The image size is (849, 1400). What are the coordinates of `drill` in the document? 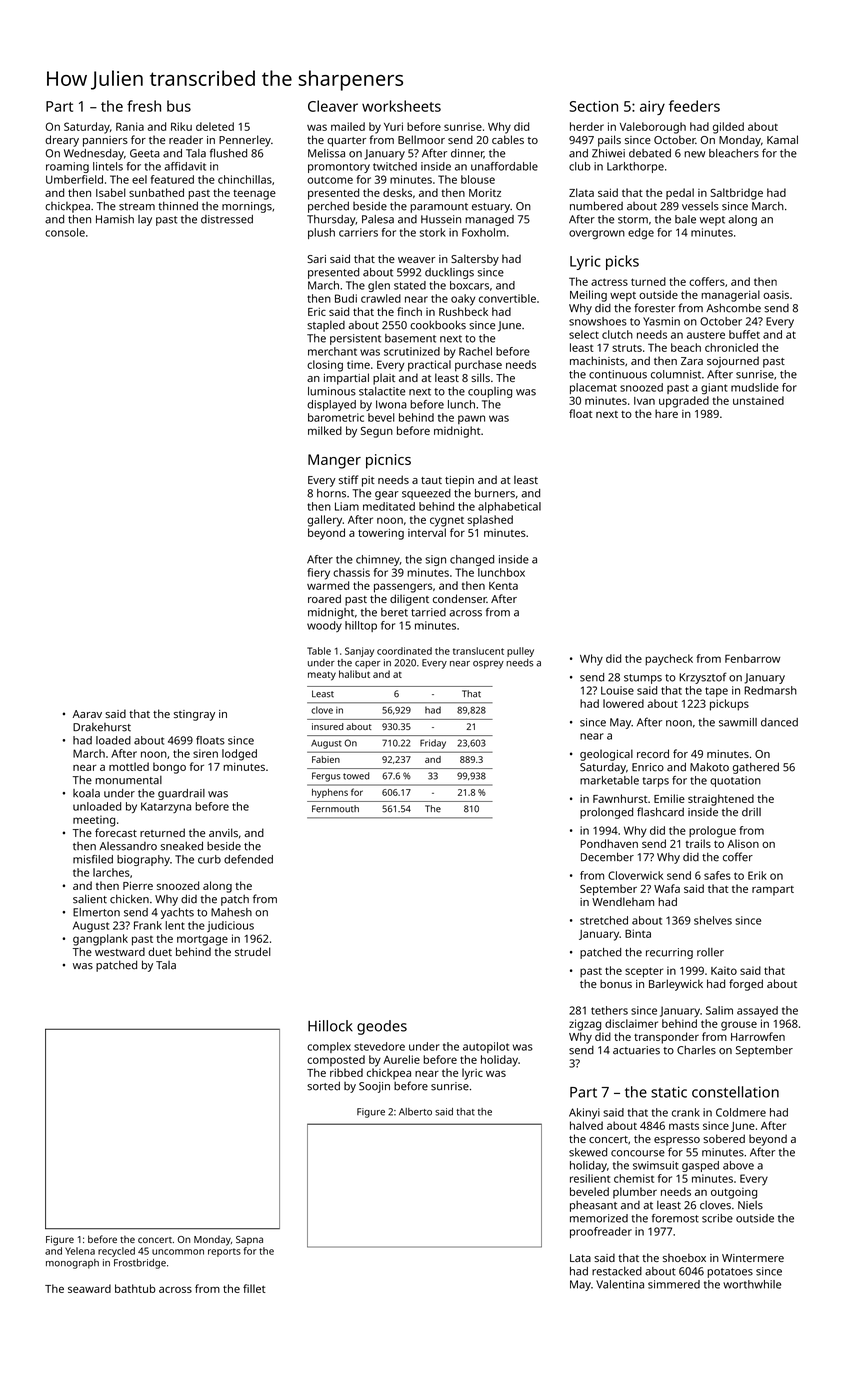 It's located at (751, 812).
